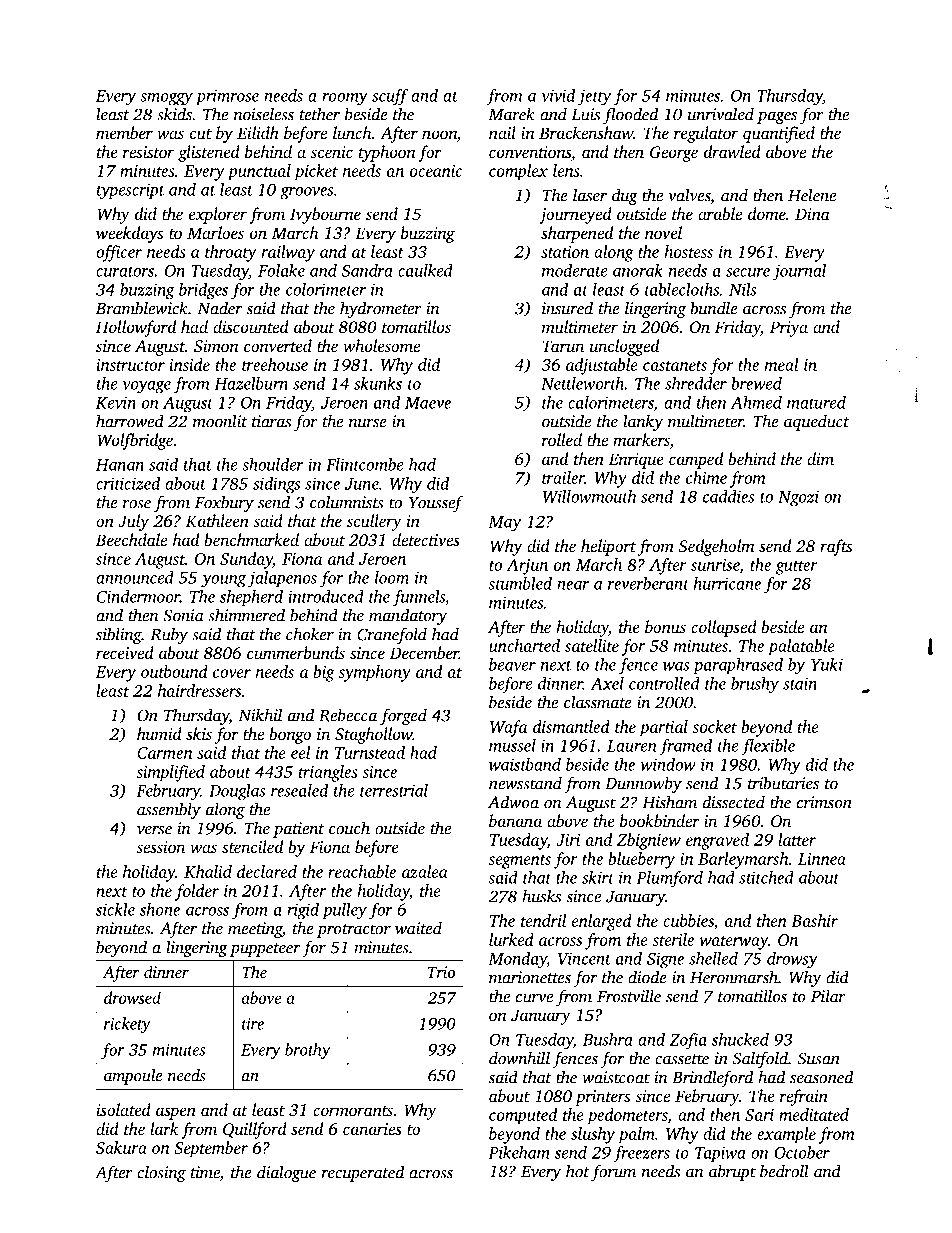 This screenshot has height=1233, width=952. What do you see at coordinates (218, 215) in the screenshot?
I see `explorer` at bounding box center [218, 215].
